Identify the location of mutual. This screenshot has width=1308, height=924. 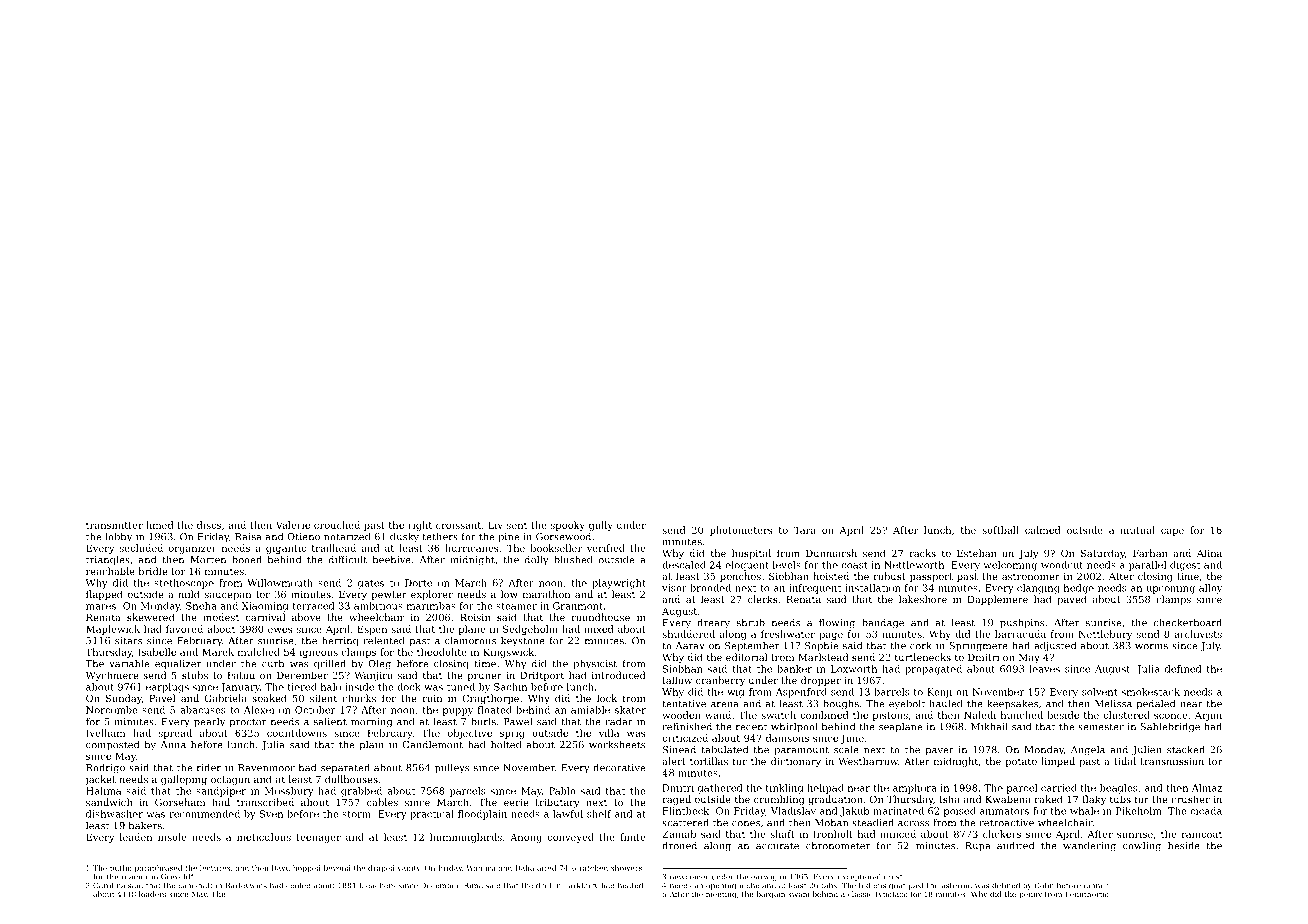
(1137, 530).
